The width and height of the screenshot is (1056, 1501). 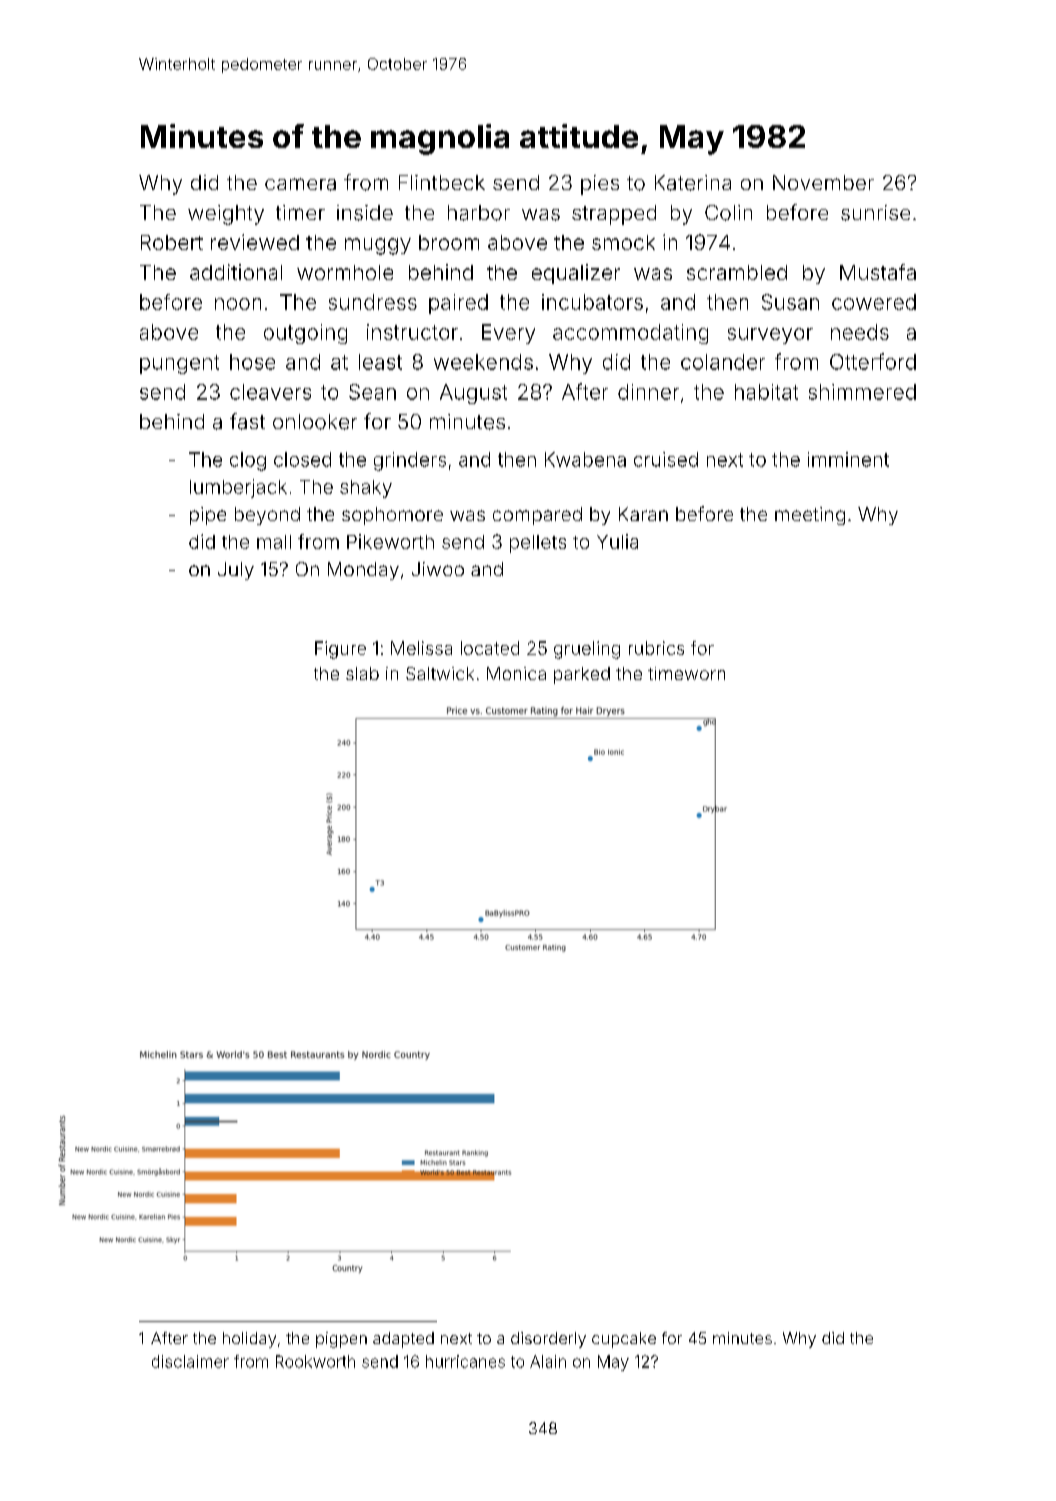 What do you see at coordinates (449, 242) in the screenshot?
I see `broom` at bounding box center [449, 242].
